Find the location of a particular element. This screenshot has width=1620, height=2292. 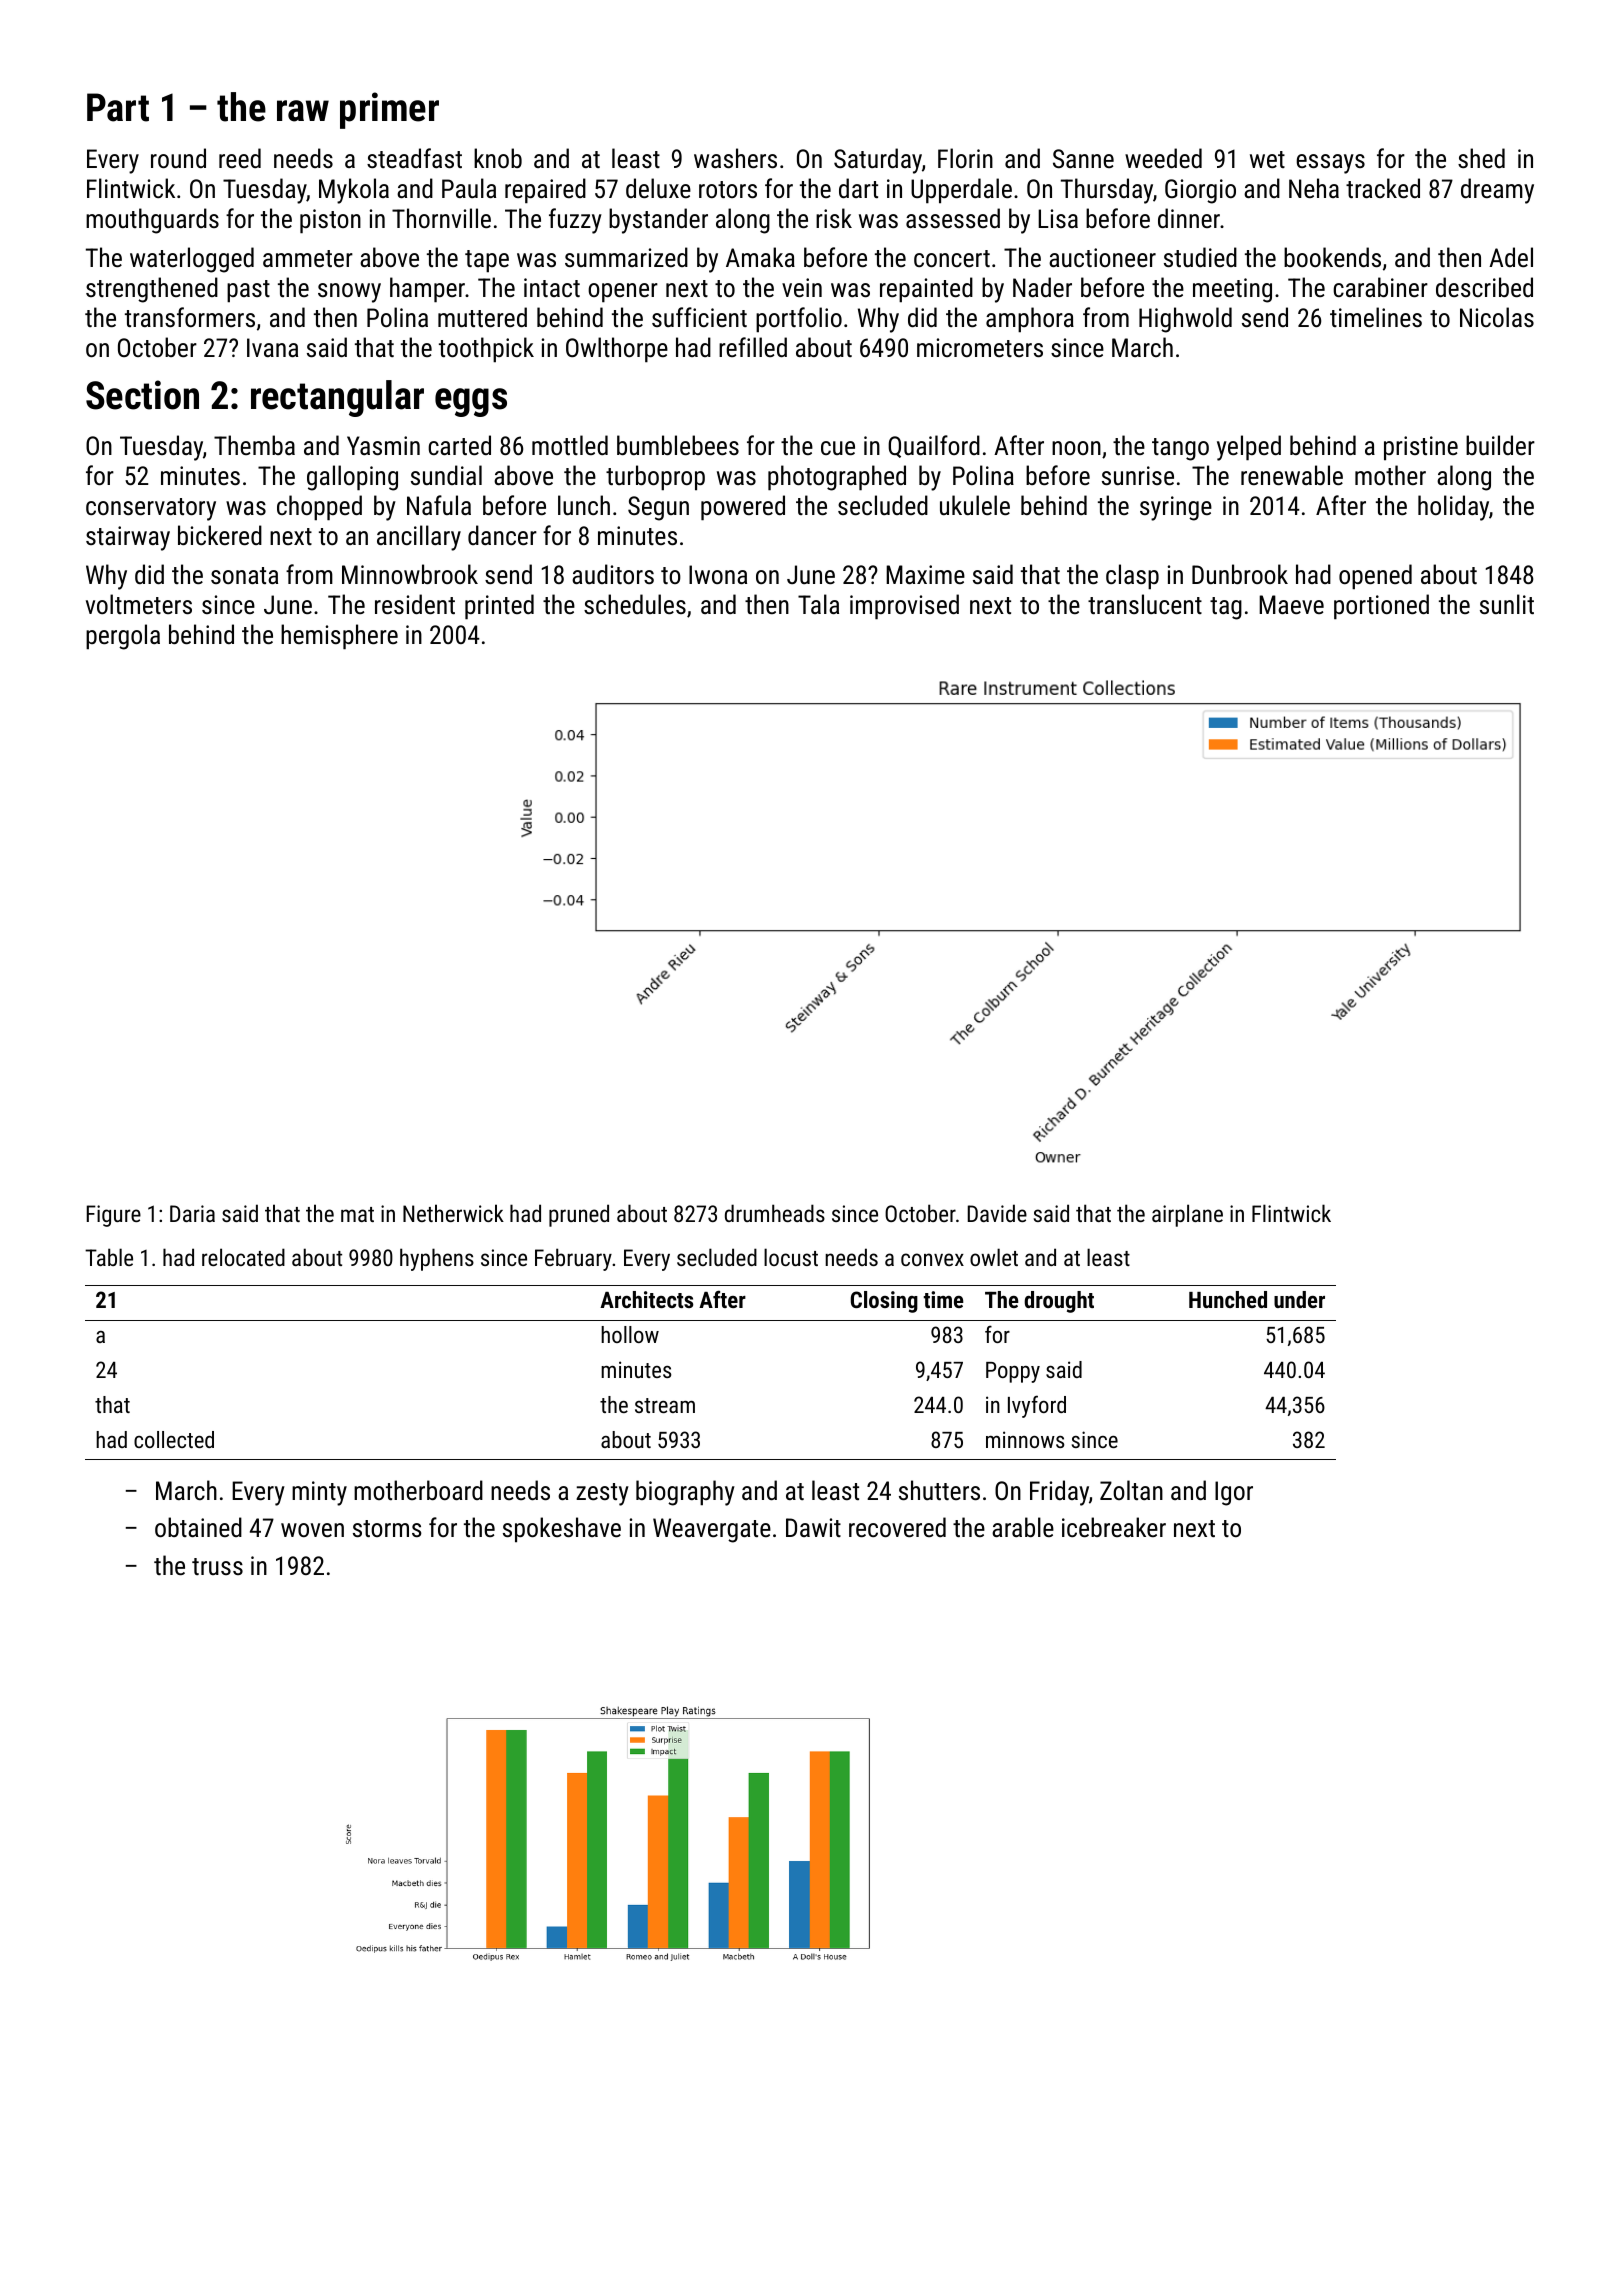

relocated is located at coordinates (243, 1257).
